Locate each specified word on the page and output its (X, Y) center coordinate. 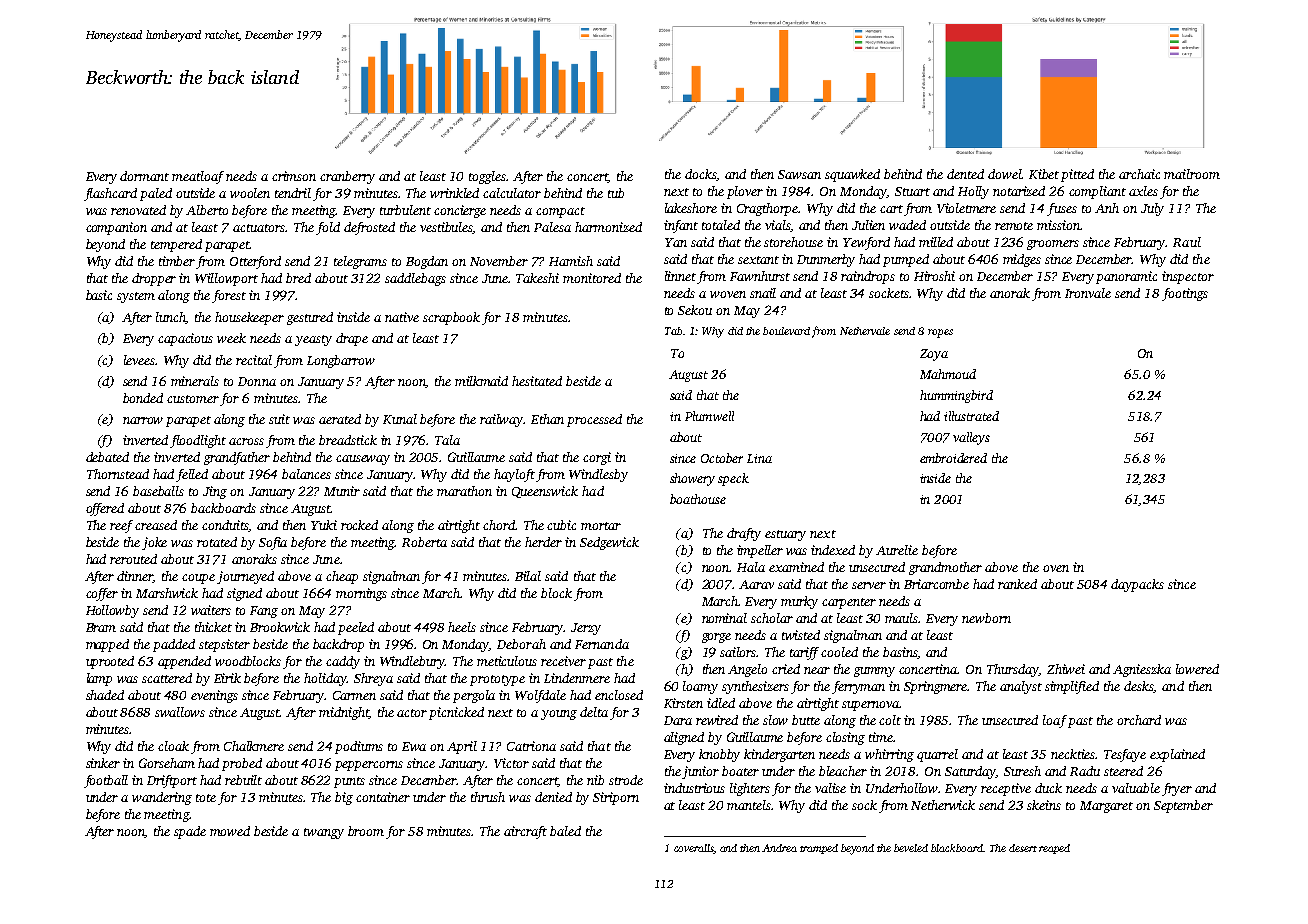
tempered (176, 245)
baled (565, 831)
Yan (676, 242)
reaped (1054, 849)
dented (965, 174)
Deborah (521, 644)
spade (190, 832)
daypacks (1137, 585)
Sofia (273, 543)
